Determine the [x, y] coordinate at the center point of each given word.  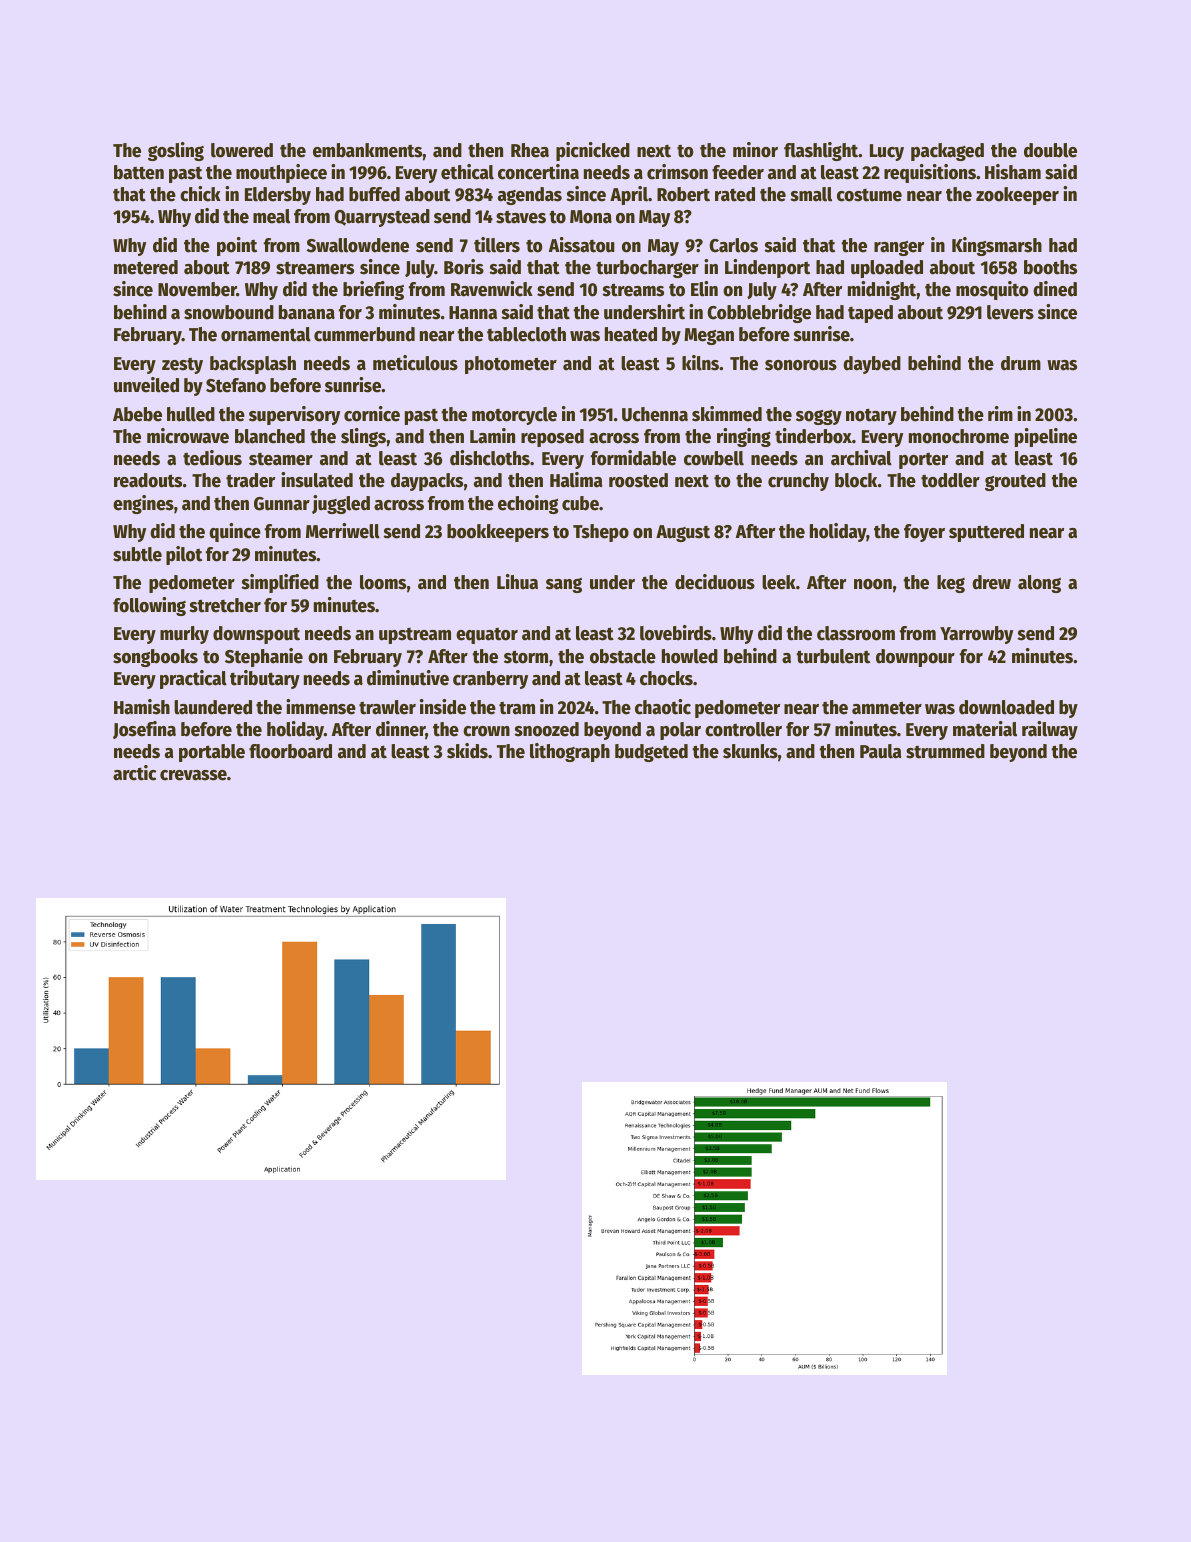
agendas [530, 196]
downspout [256, 635]
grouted [1015, 482]
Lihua [517, 582]
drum [1021, 363]
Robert [683, 194]
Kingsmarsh [997, 246]
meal [271, 216]
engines [143, 504]
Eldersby [278, 196]
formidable [633, 458]
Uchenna [655, 414]
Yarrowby [976, 635]
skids [467, 751]
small [811, 194]
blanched [270, 436]
